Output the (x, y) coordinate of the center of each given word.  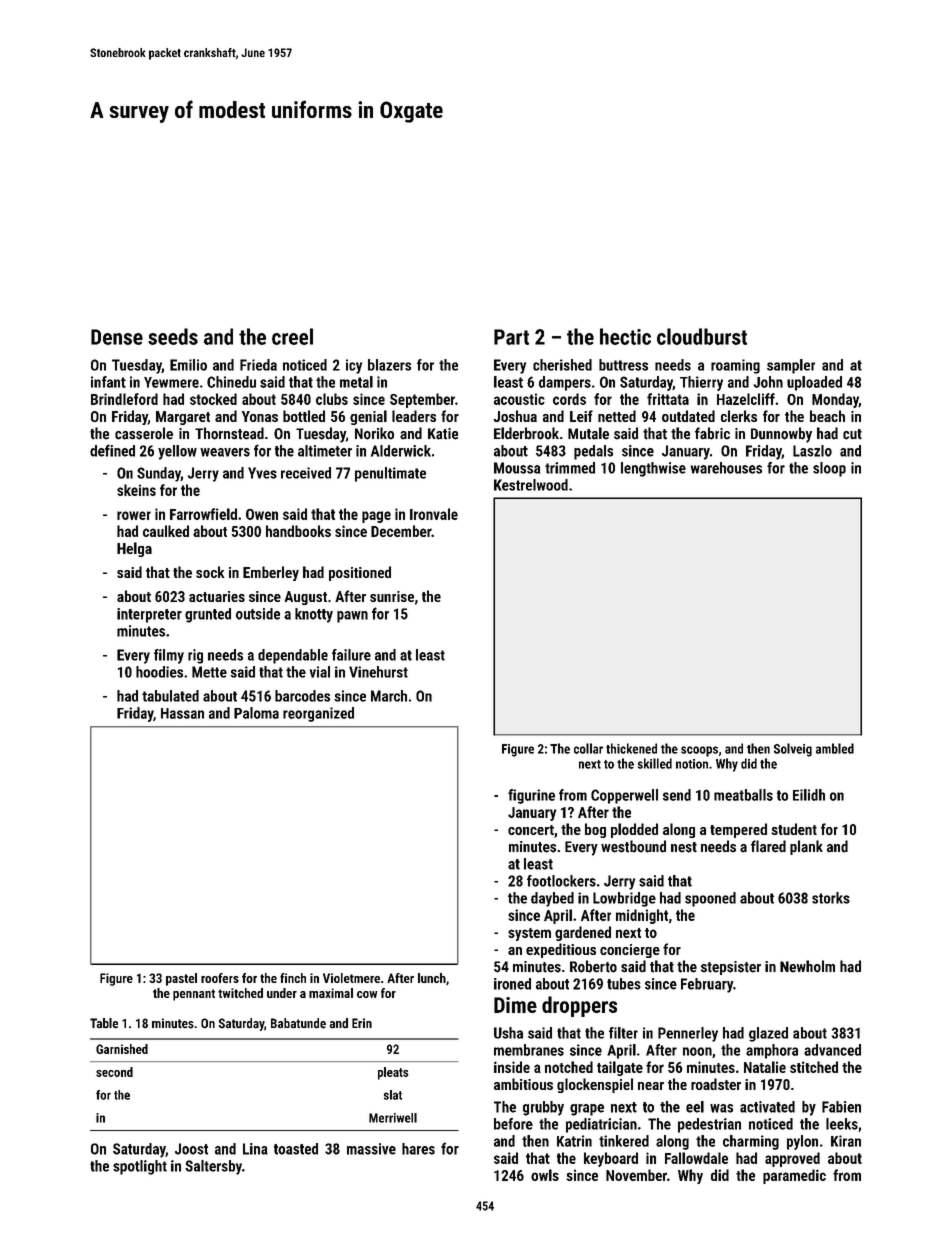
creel (292, 336)
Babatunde (298, 1023)
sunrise (392, 596)
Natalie (765, 1067)
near (651, 1086)
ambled (835, 748)
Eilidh (809, 795)
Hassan (182, 713)
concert (531, 830)
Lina (255, 1149)
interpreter (149, 615)
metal (356, 382)
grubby (543, 1108)
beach (827, 416)
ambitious (523, 1084)
